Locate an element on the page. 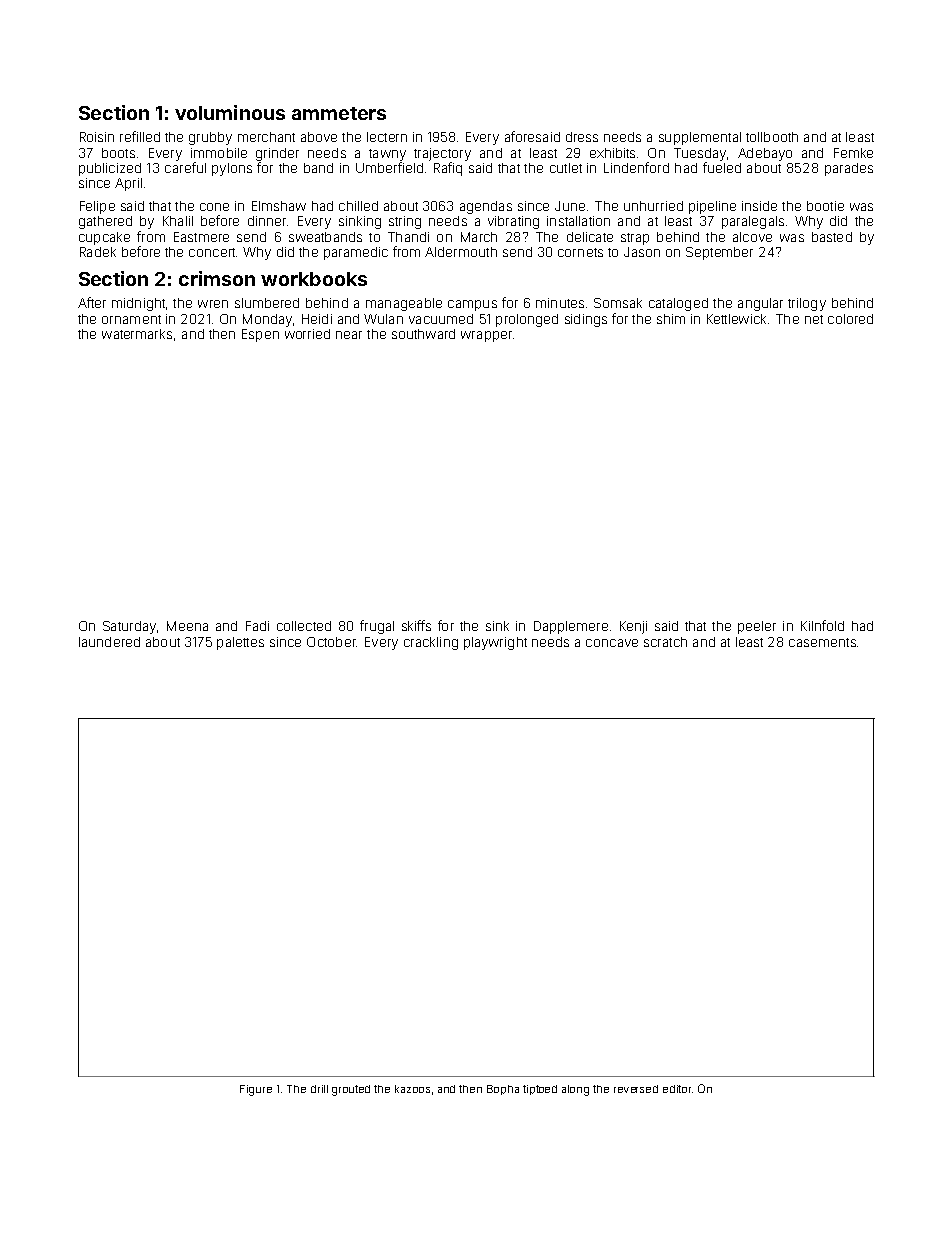  Femke is located at coordinates (853, 153).
